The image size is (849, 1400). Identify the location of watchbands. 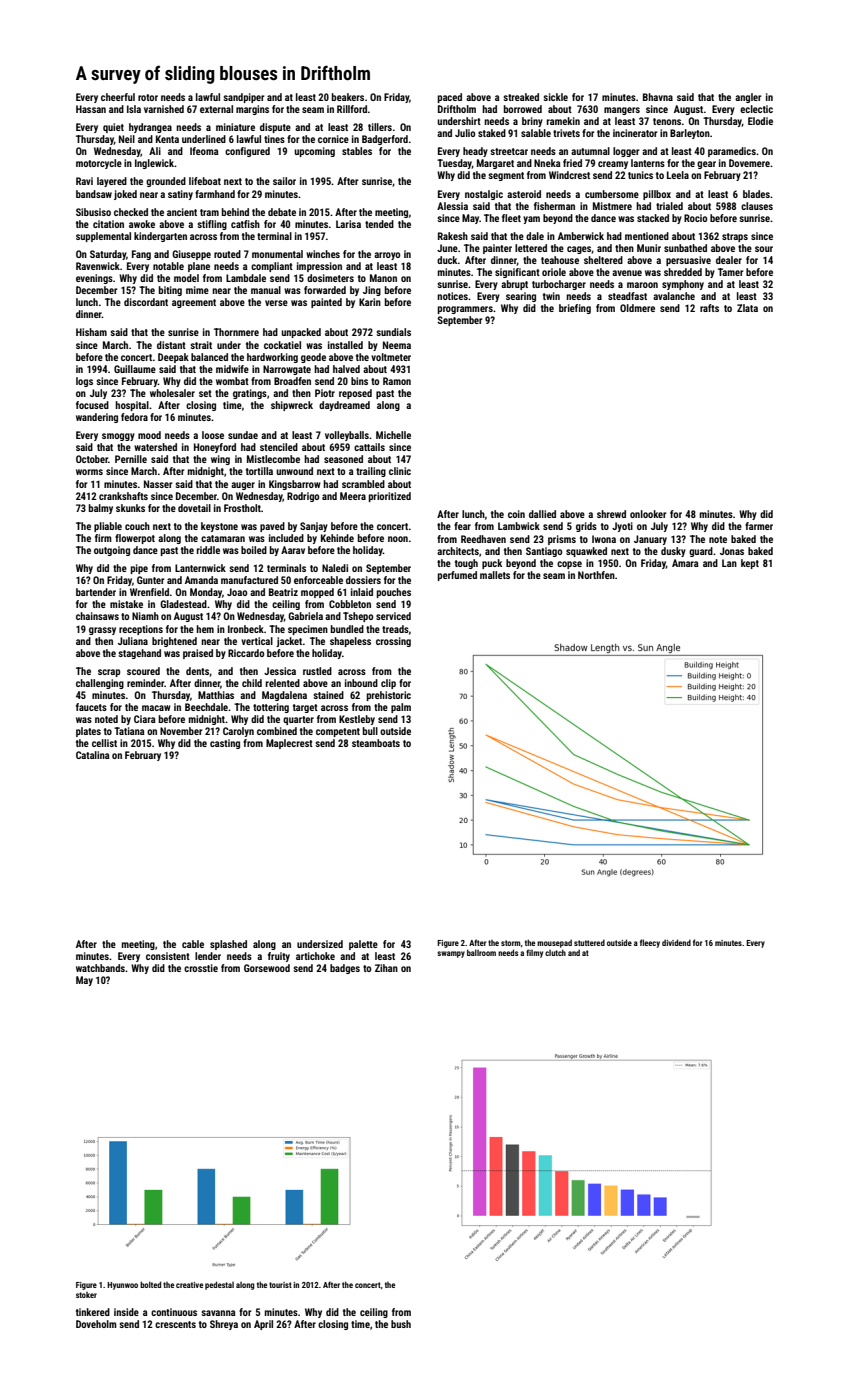
(100, 968).
